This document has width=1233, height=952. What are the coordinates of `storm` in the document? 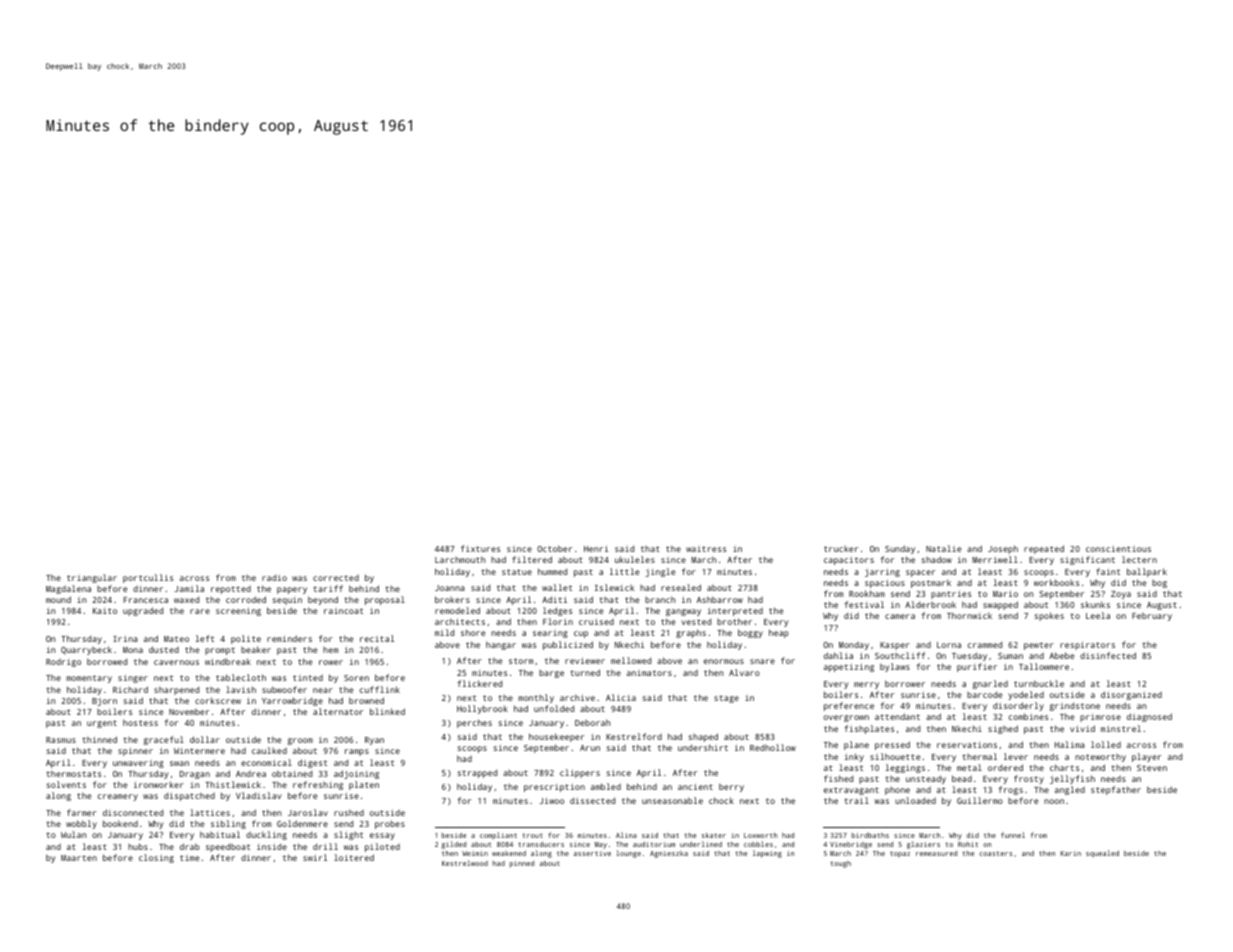 It's located at (521, 661).
